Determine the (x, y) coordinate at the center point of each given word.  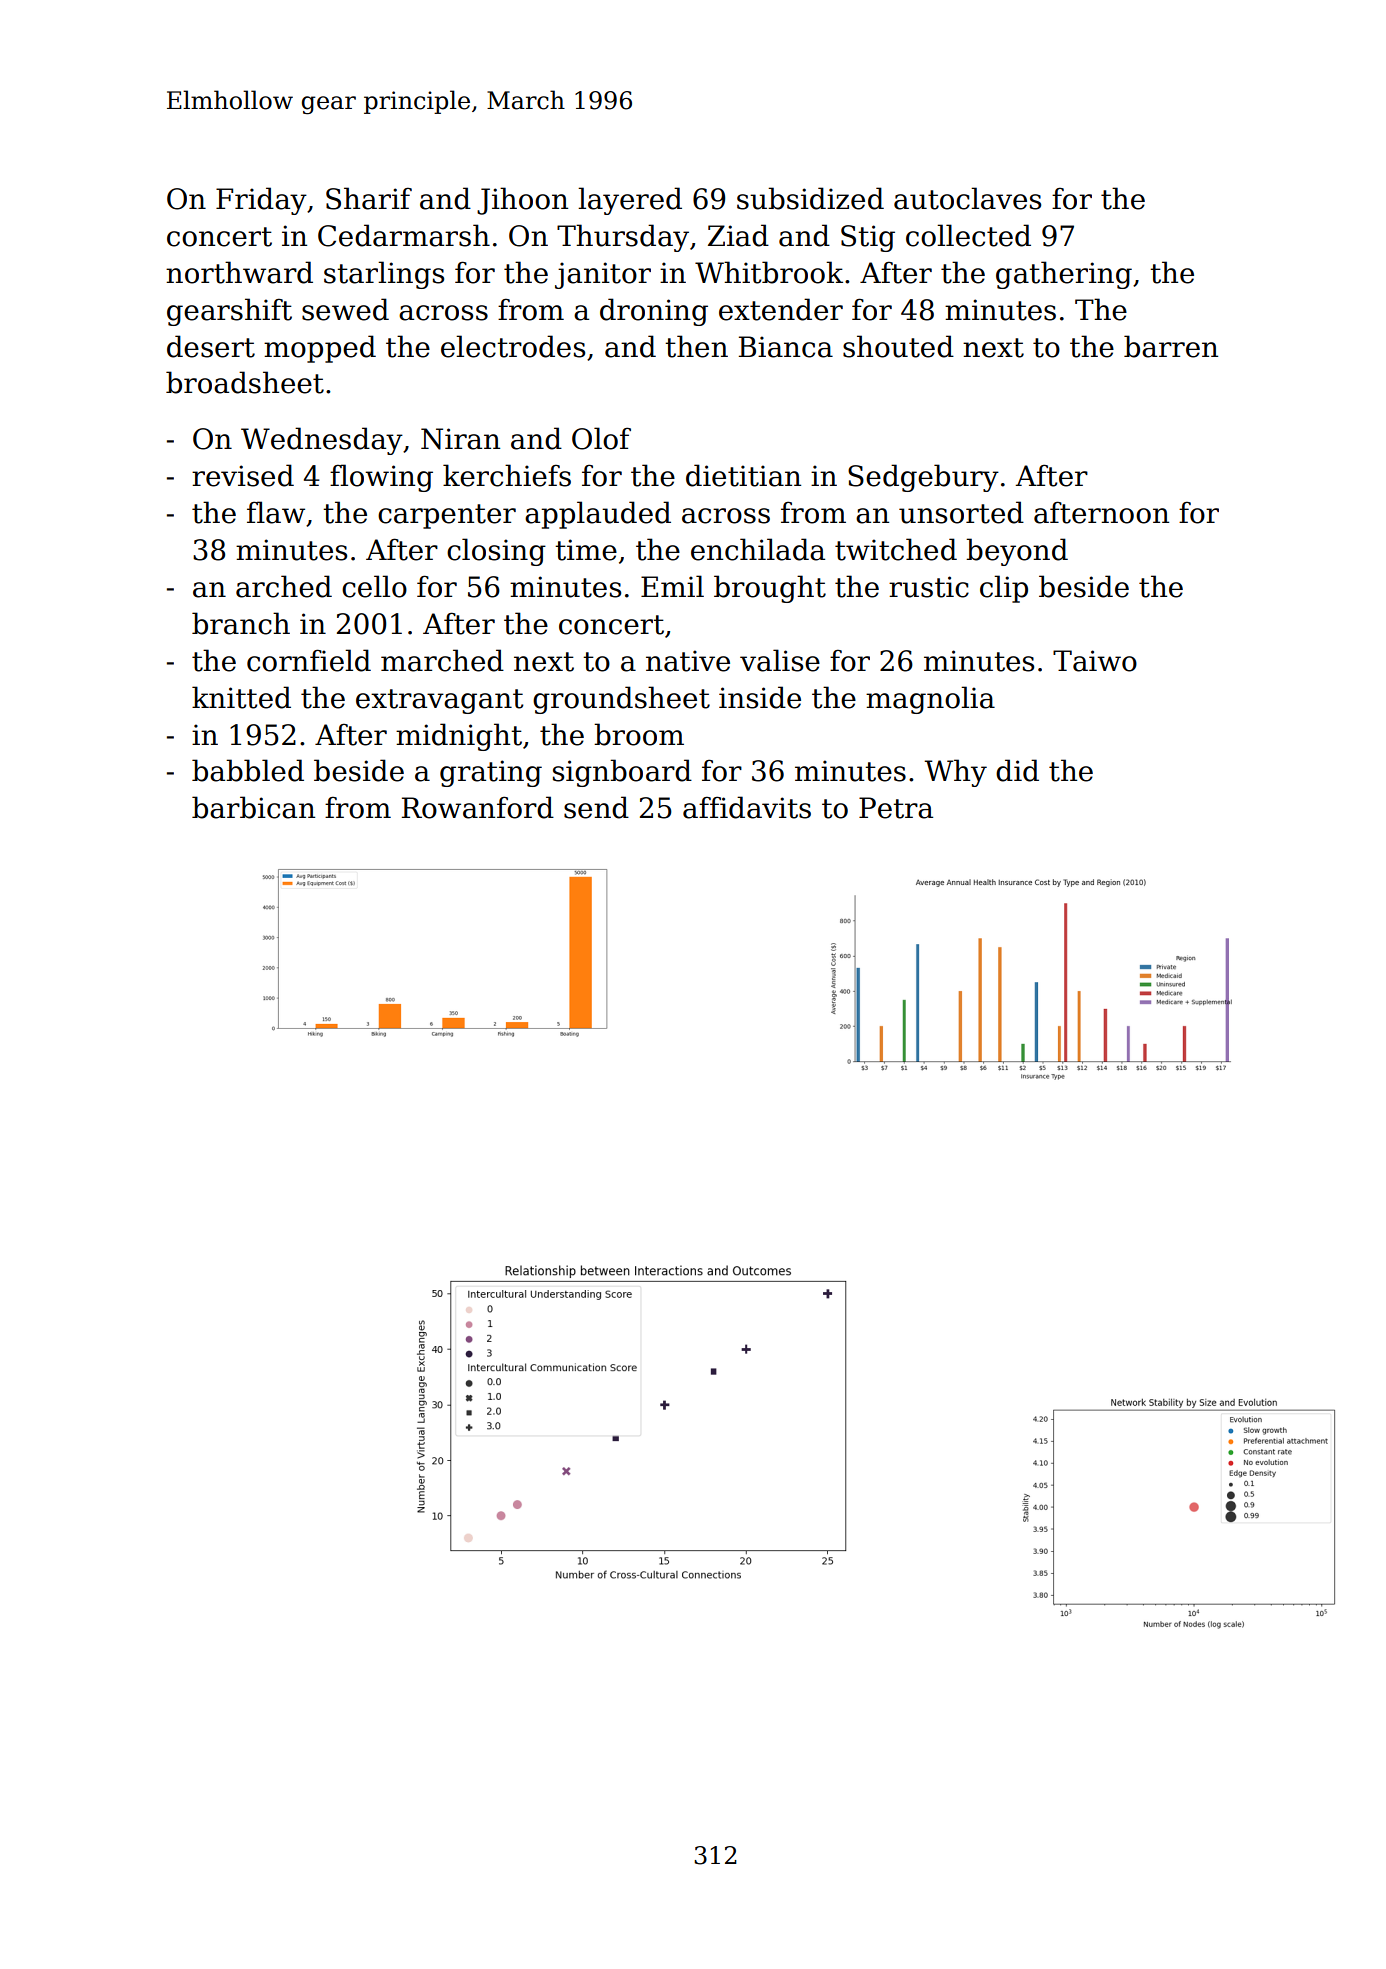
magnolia (930, 700)
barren (1171, 346)
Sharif (369, 198)
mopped (320, 349)
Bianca (786, 347)
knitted (241, 697)
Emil (672, 586)
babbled (248, 770)
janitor (603, 275)
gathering (1064, 275)
